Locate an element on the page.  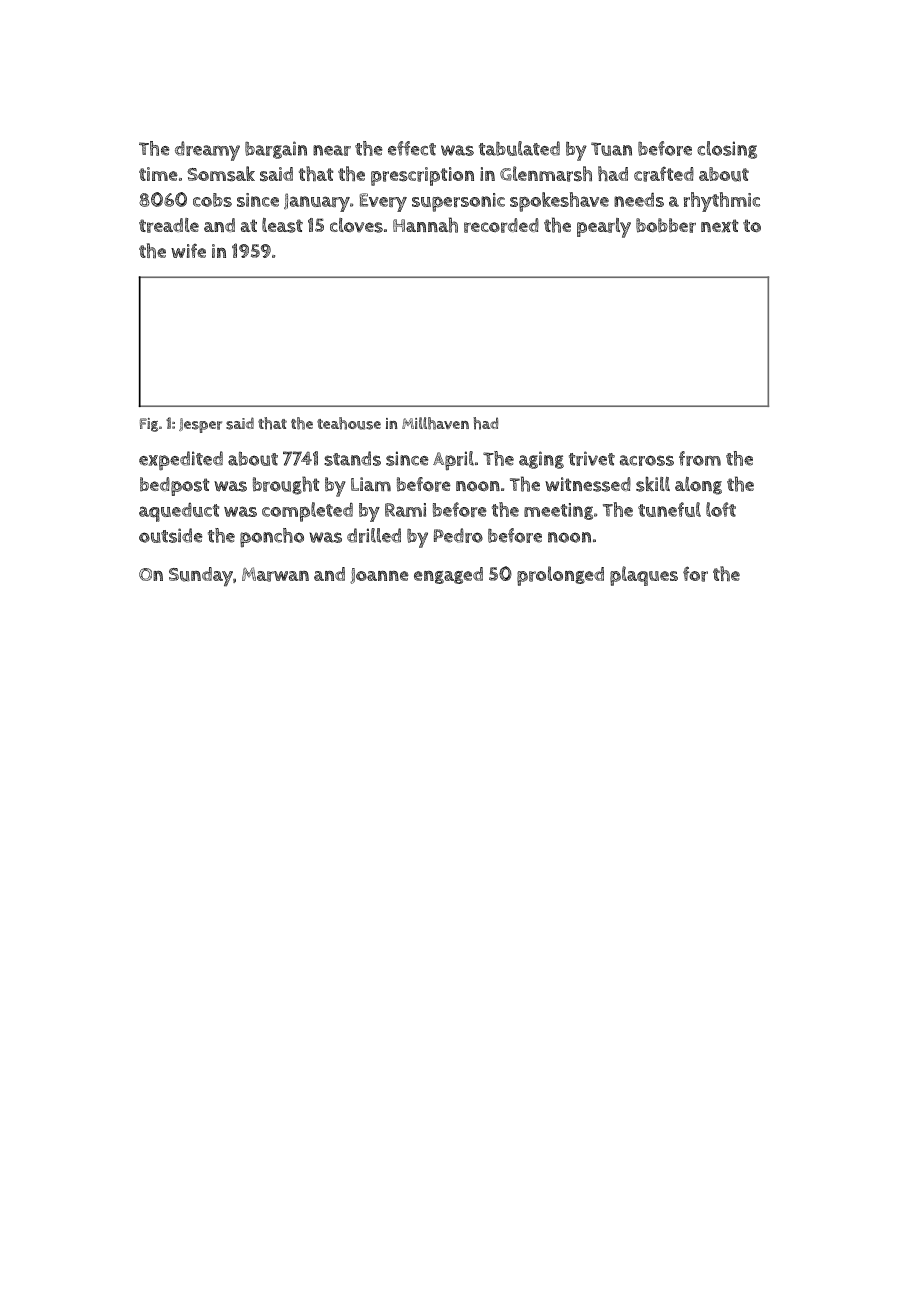
witnessed is located at coordinates (588, 484).
